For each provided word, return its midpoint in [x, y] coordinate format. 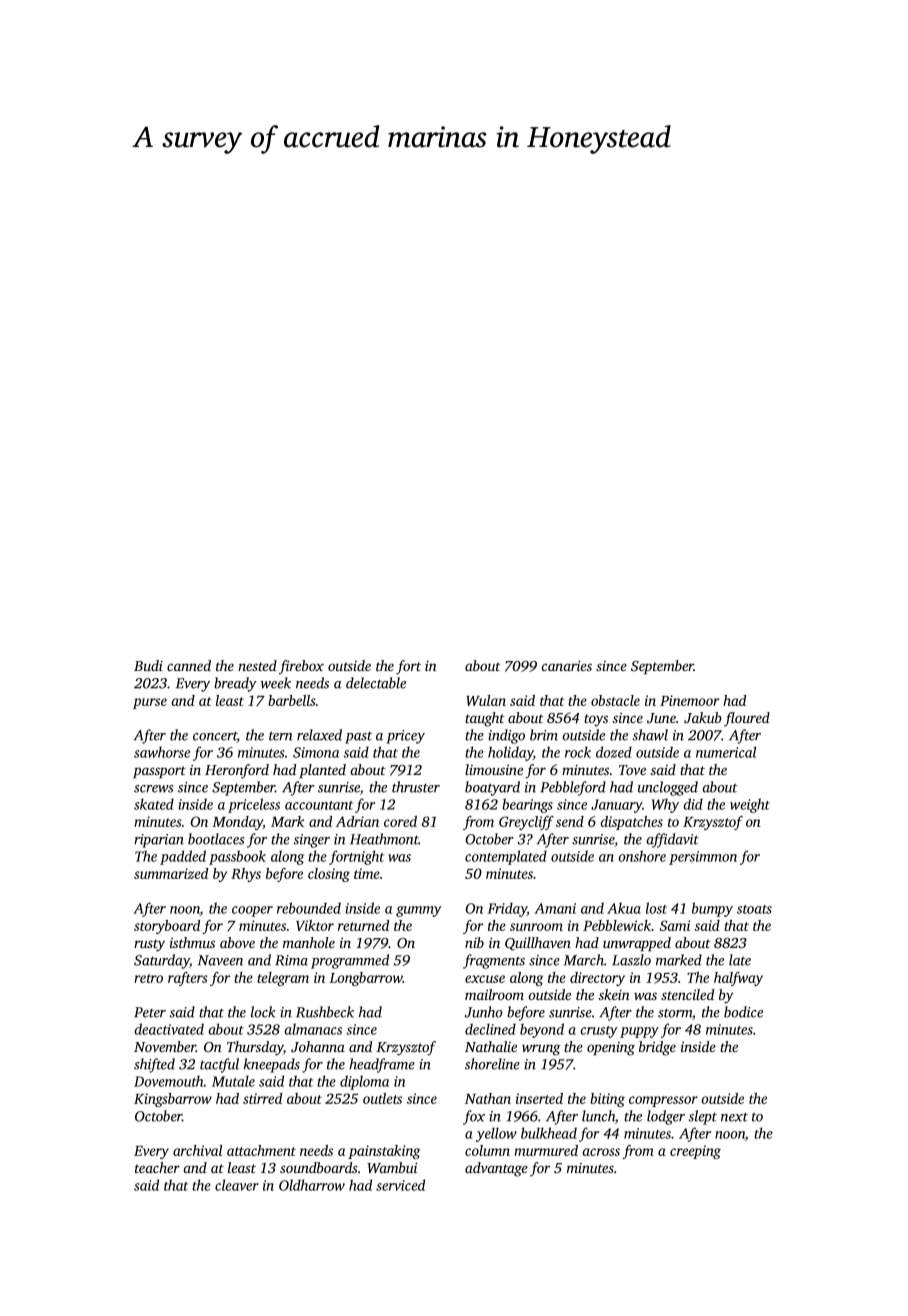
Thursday [255, 1048]
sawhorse [162, 752]
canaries [566, 665]
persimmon [703, 858]
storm [675, 1013]
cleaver [237, 1185]
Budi [148, 665]
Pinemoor [689, 700]
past [358, 738]
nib [474, 942]
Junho [484, 1012]
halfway [738, 979]
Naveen [220, 960]
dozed [614, 752]
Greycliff [526, 823]
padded [183, 857]
